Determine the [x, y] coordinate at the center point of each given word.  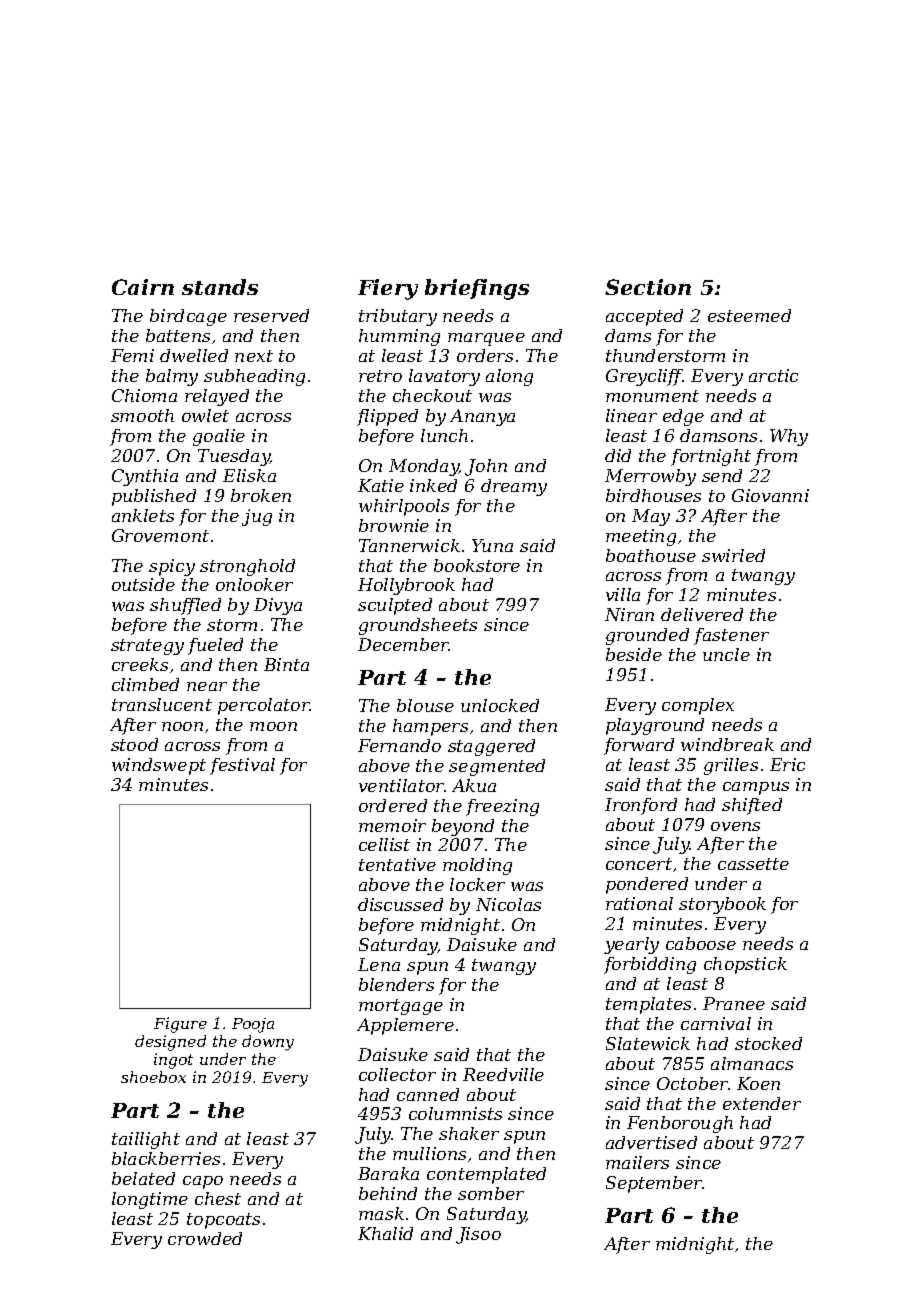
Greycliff [644, 377]
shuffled [185, 606]
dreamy [514, 487]
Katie [381, 485]
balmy [172, 377]
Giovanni [770, 495]
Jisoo [478, 1235]
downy [268, 1043]
